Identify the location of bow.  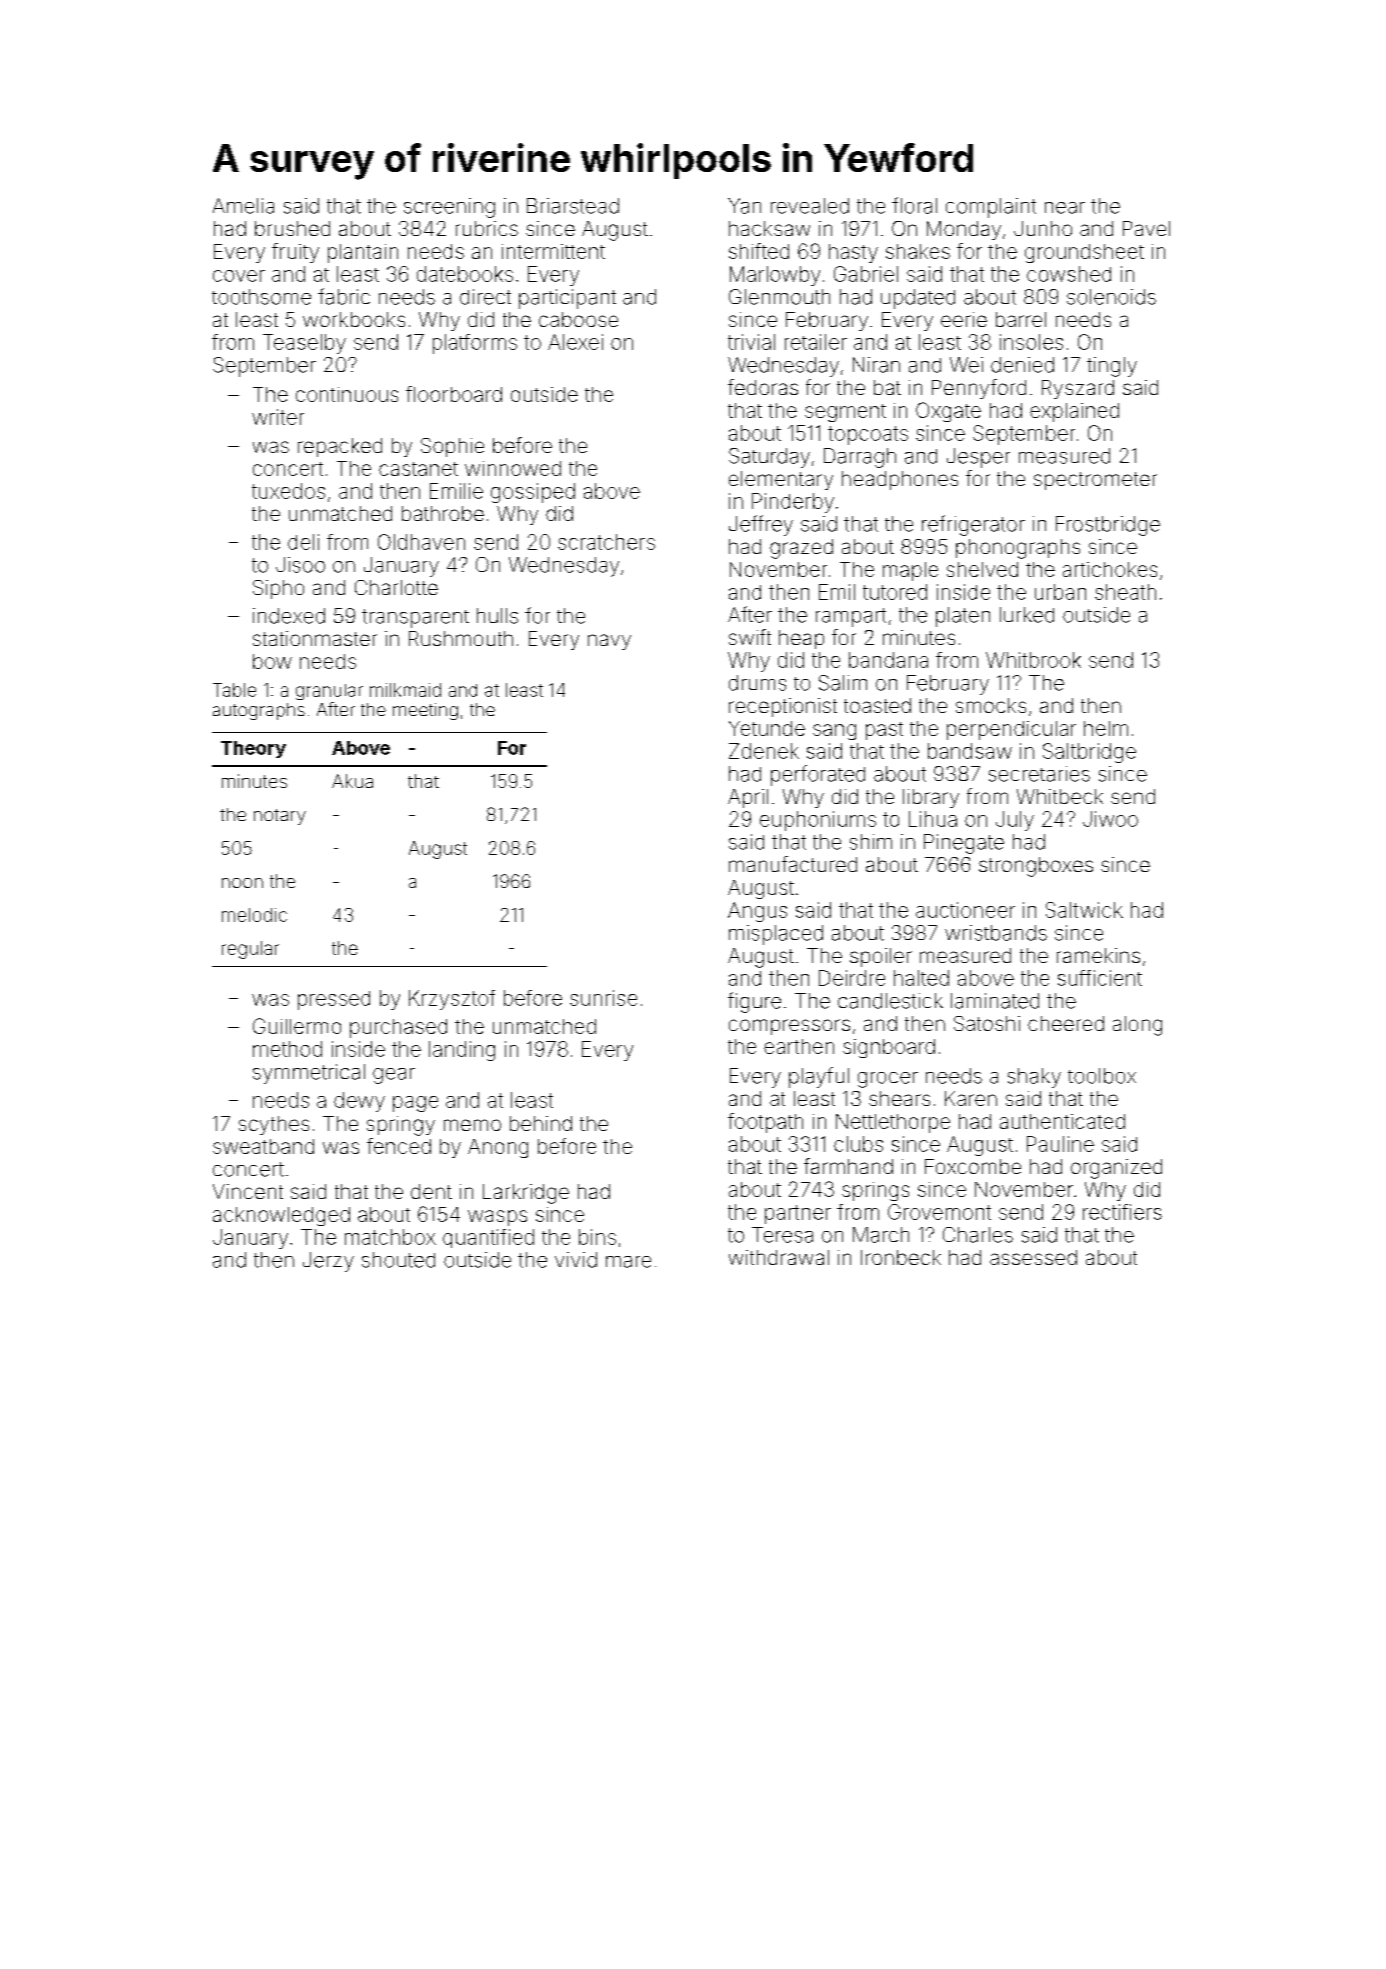
(272, 661).
